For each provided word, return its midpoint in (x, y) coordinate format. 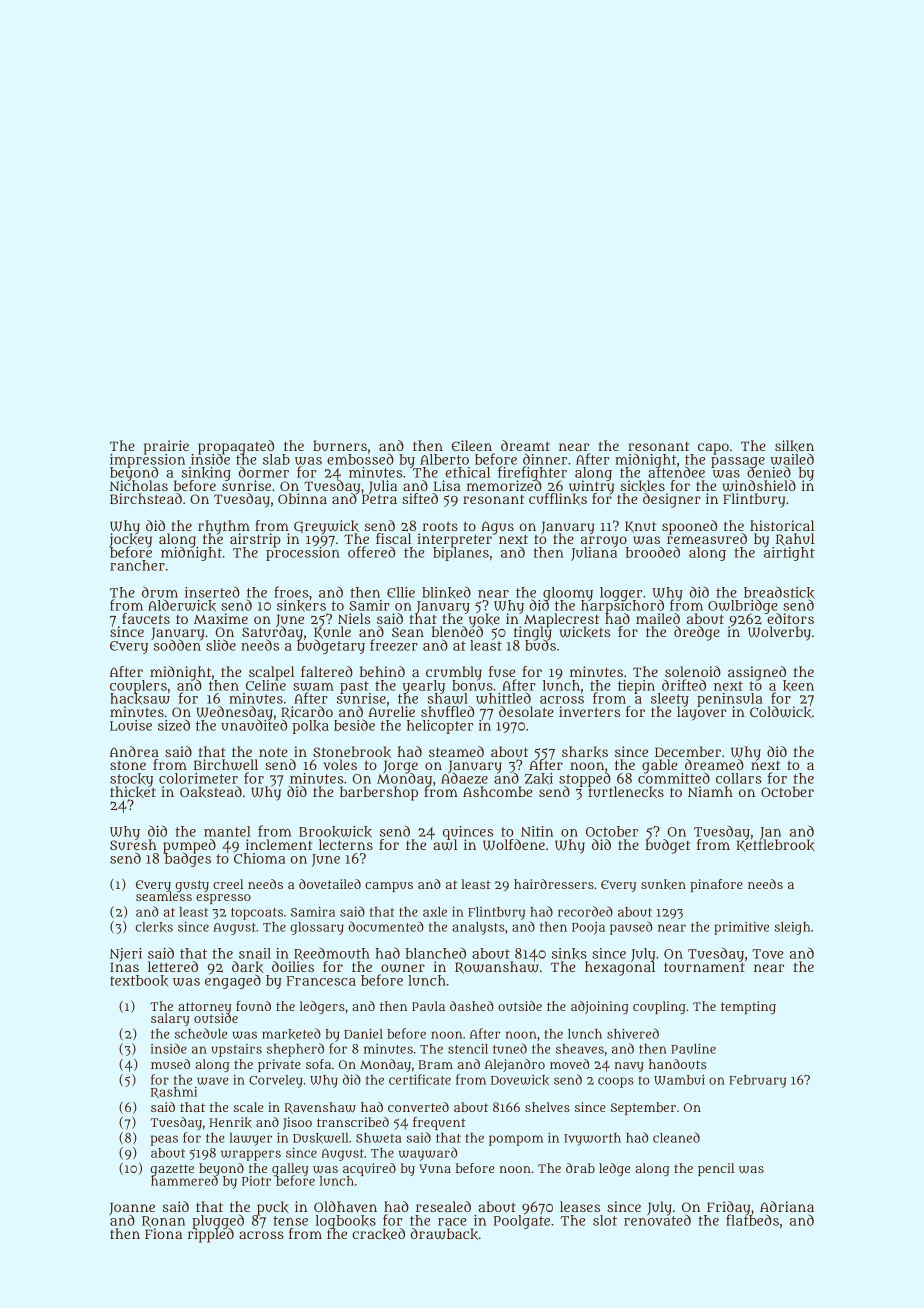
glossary (317, 928)
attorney (205, 1008)
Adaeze (464, 778)
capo (713, 448)
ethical (468, 472)
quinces (468, 833)
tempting (748, 1007)
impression (147, 460)
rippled (211, 1236)
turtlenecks (626, 792)
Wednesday (234, 713)
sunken (663, 884)
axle (435, 912)
